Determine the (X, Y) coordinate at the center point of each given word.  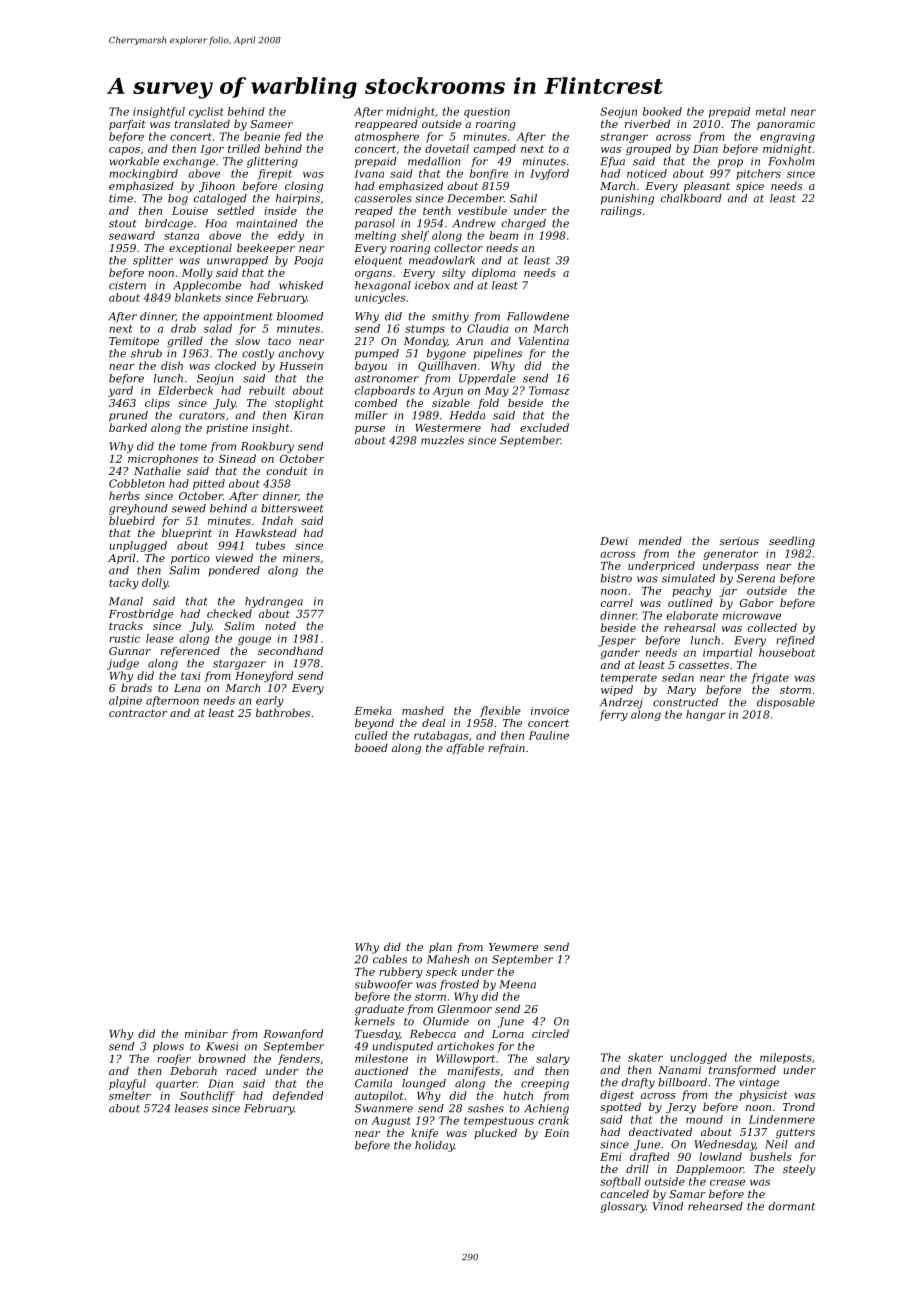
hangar (706, 715)
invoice (550, 711)
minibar (206, 1033)
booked (662, 111)
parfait (127, 125)
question (487, 112)
